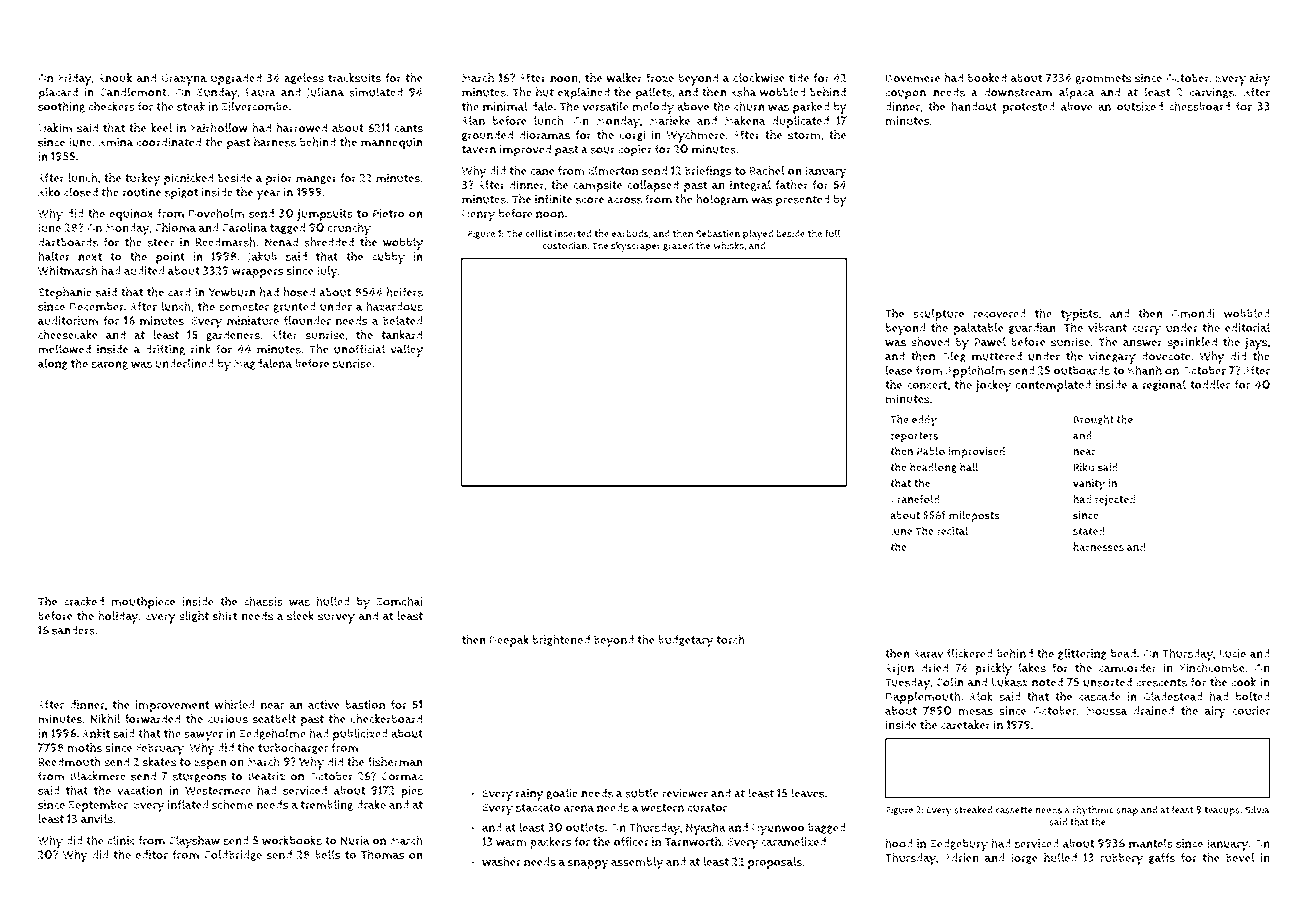  I want to click on chessboard, so click(1199, 106).
